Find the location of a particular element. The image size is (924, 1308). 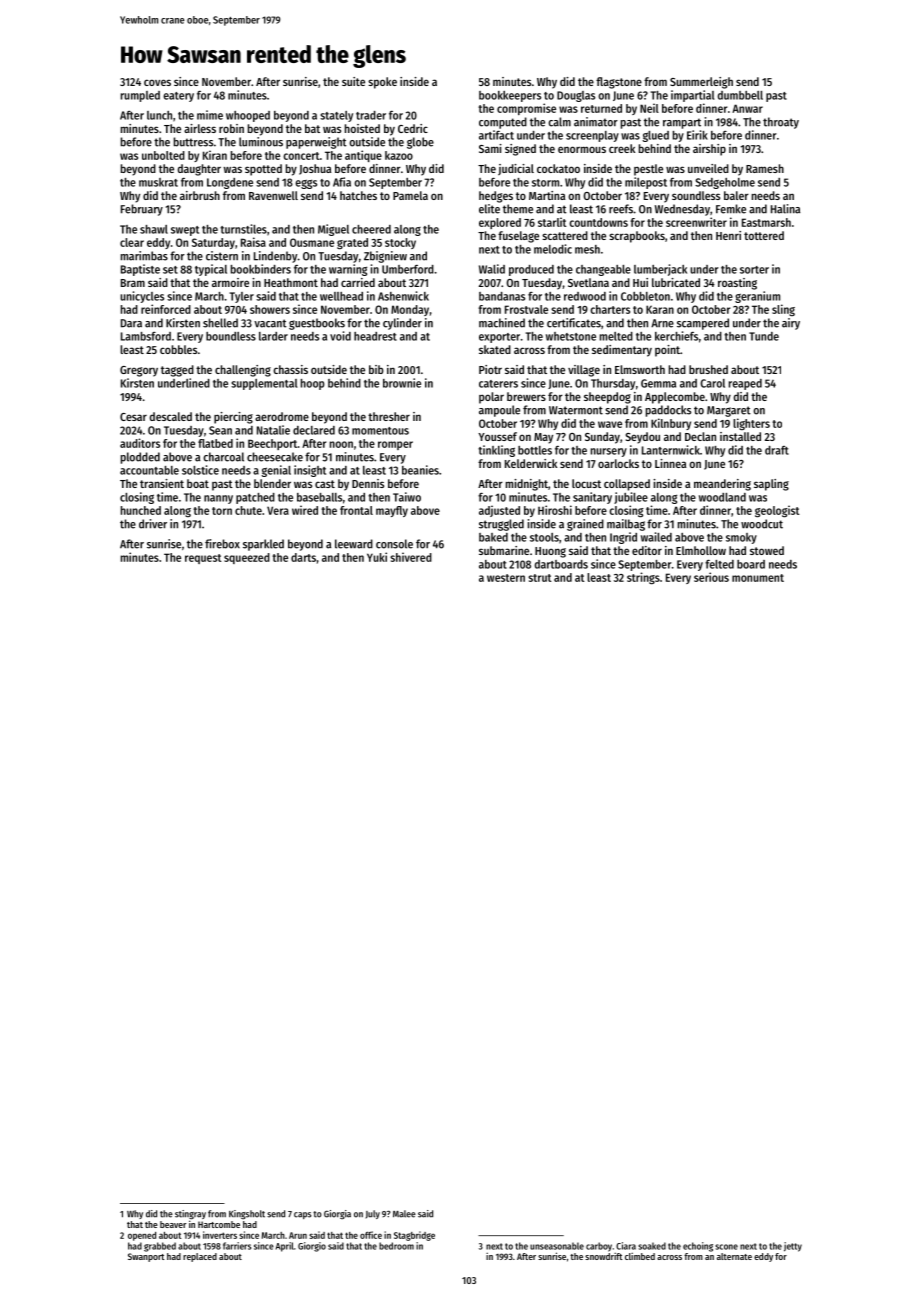

coves is located at coordinates (157, 82).
